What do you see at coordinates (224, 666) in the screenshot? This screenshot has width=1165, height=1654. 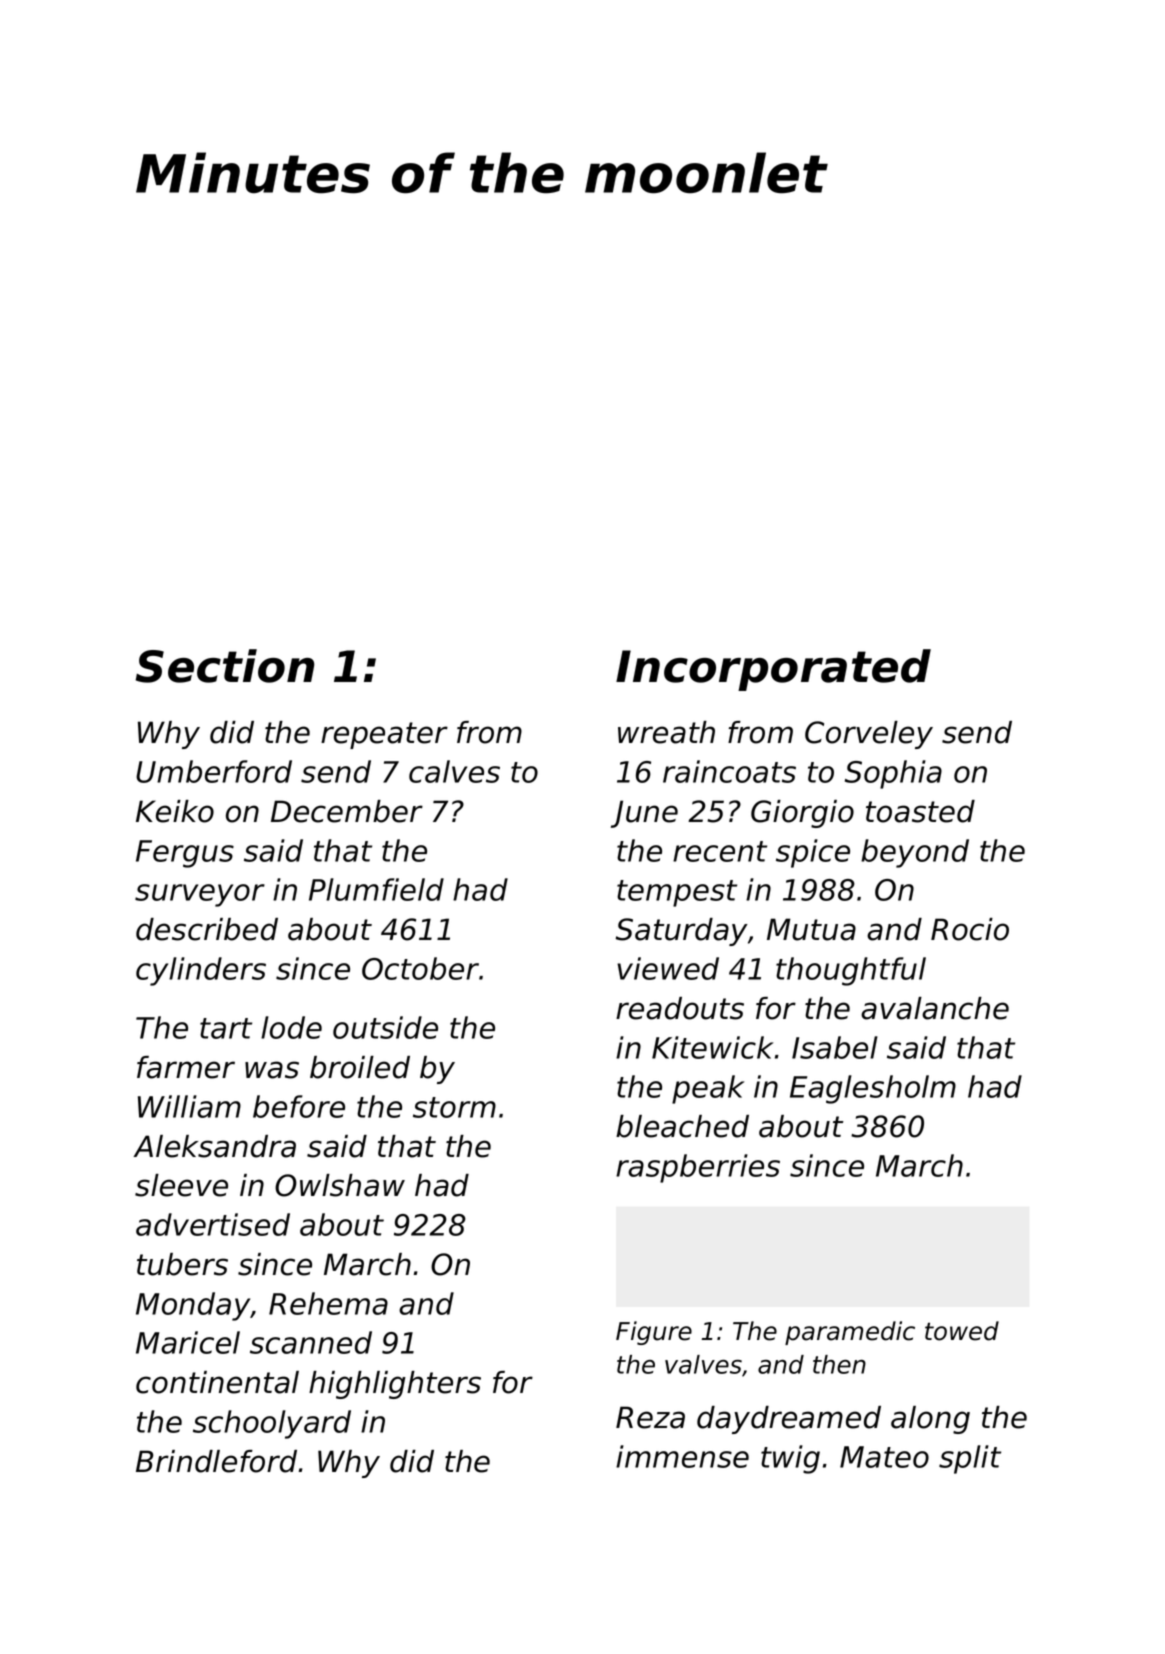 I see `Section` at bounding box center [224, 666].
